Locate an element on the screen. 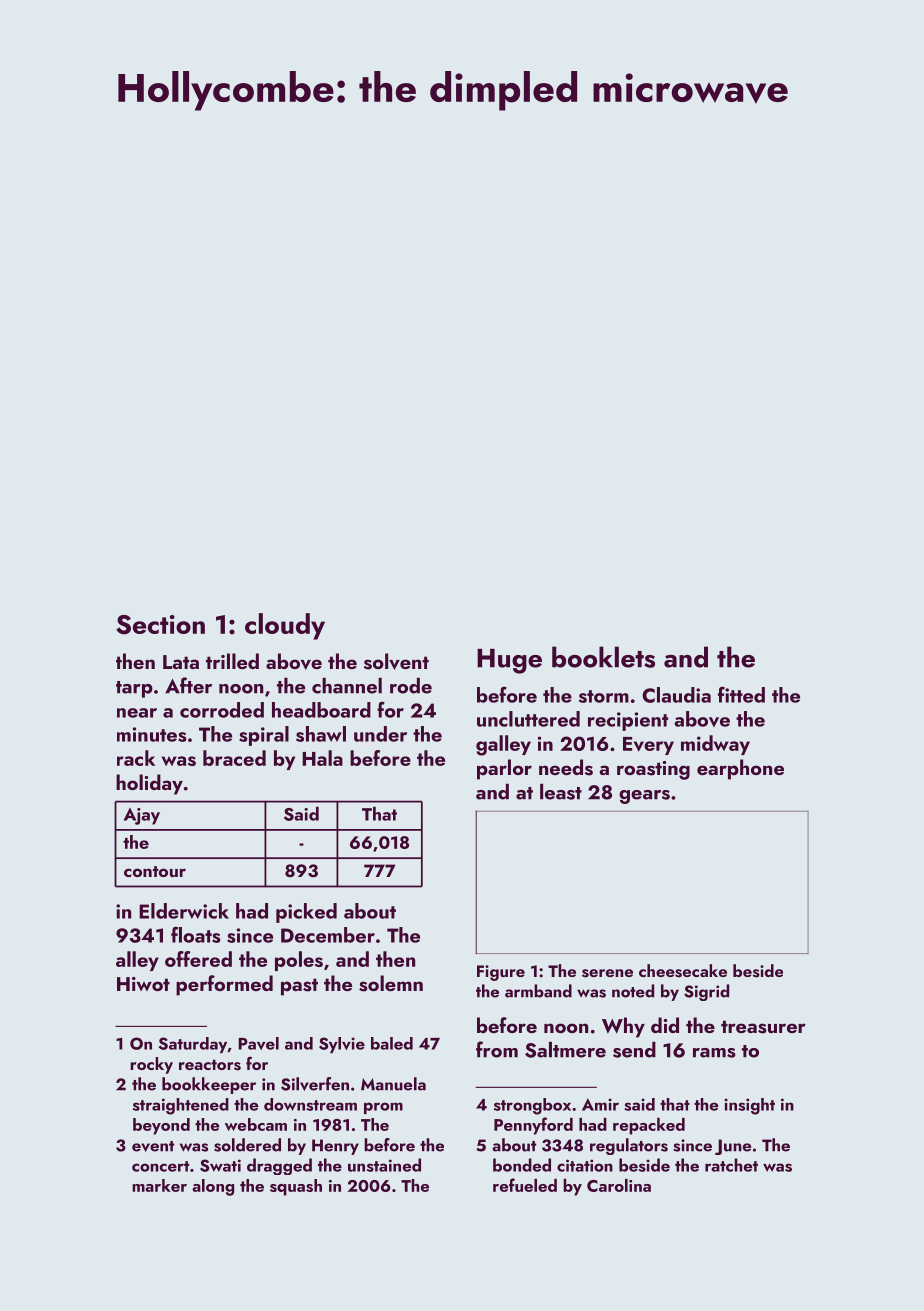  Saturday is located at coordinates (193, 1045).
